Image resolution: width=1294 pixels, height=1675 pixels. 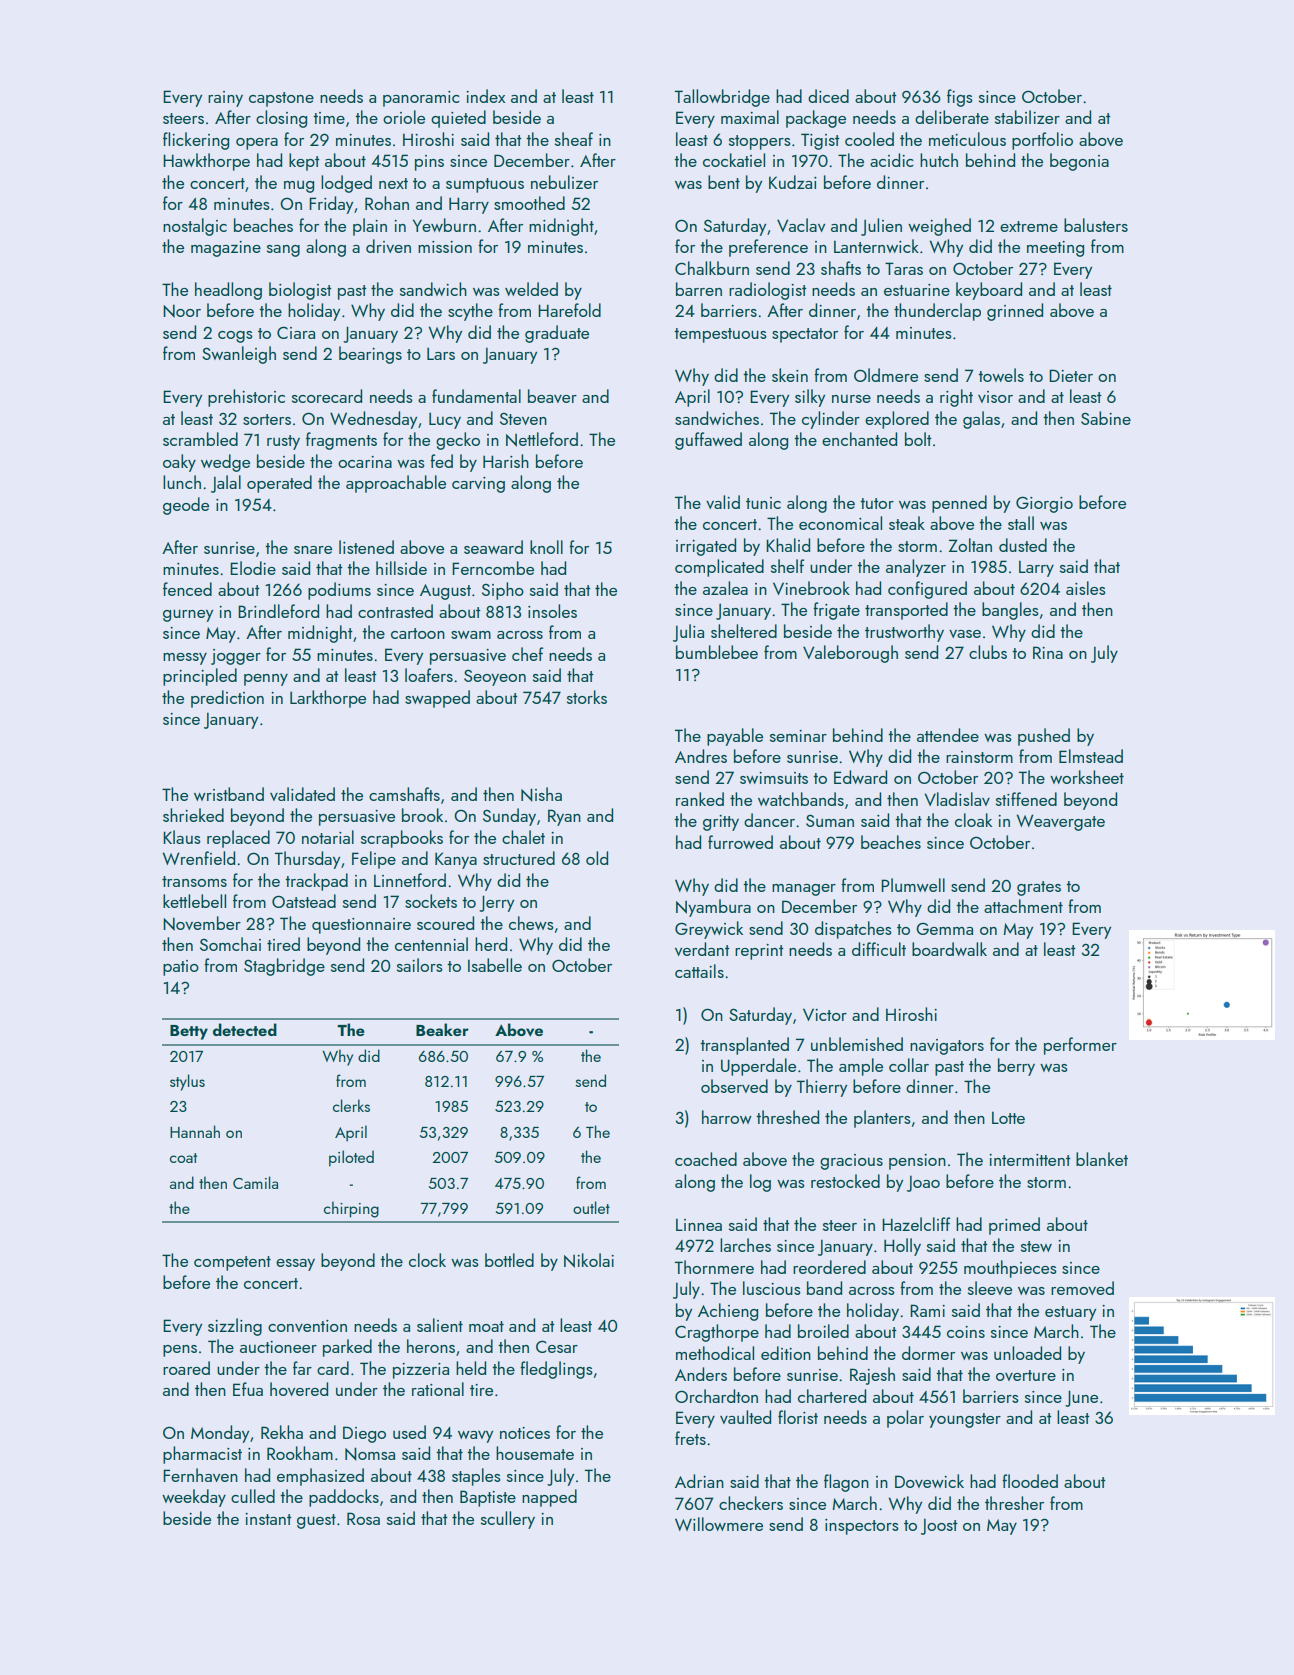 I want to click on prediction, so click(x=227, y=699).
